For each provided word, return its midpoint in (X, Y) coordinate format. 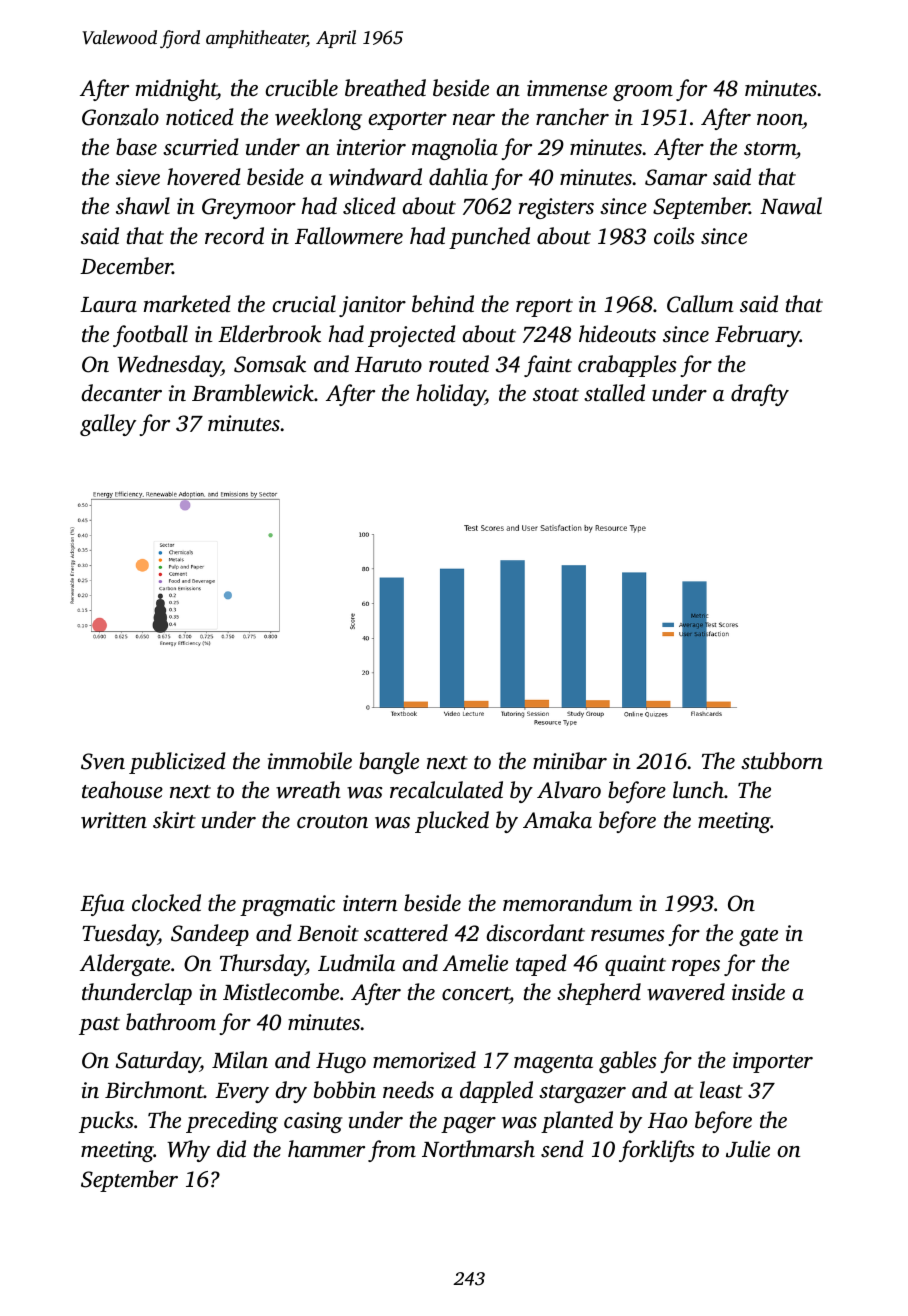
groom (643, 93)
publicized (177, 763)
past (99, 1026)
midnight (176, 90)
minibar (570, 761)
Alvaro (569, 790)
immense (567, 88)
